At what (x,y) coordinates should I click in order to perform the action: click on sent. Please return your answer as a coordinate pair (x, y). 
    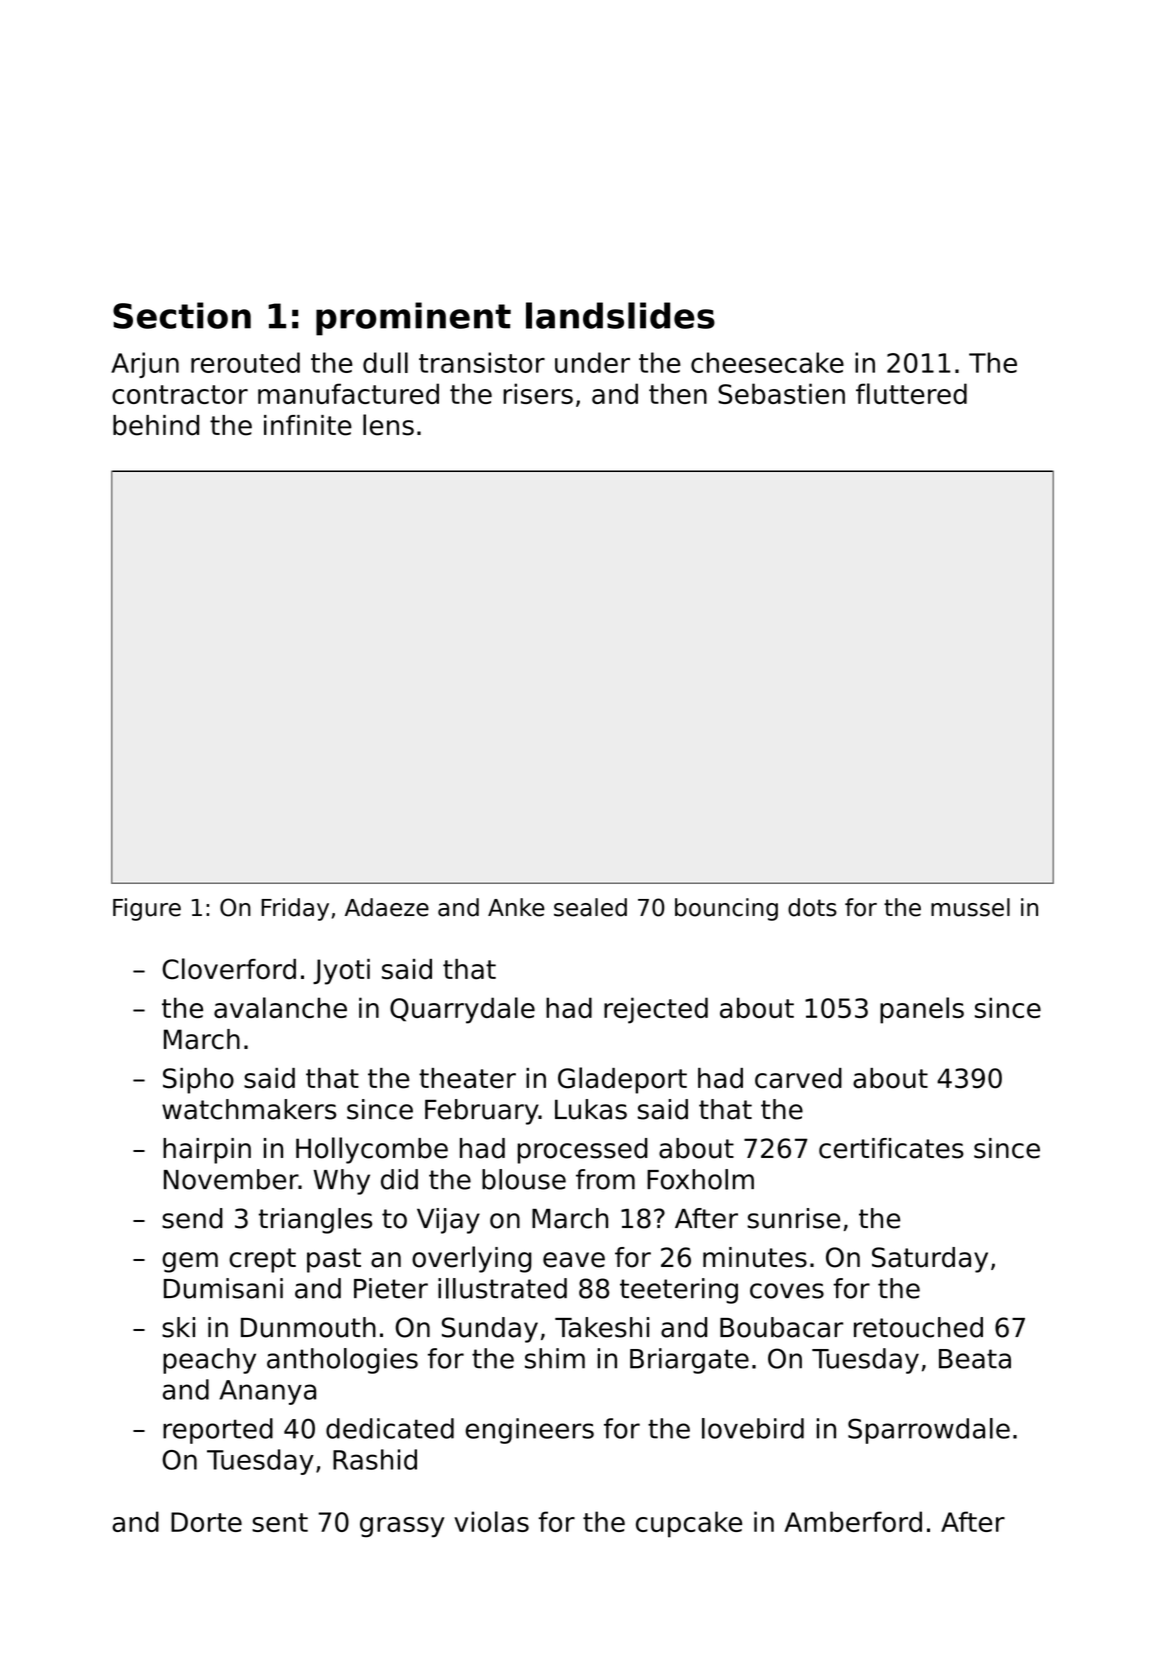
    Looking at the image, I should click on (280, 1522).
